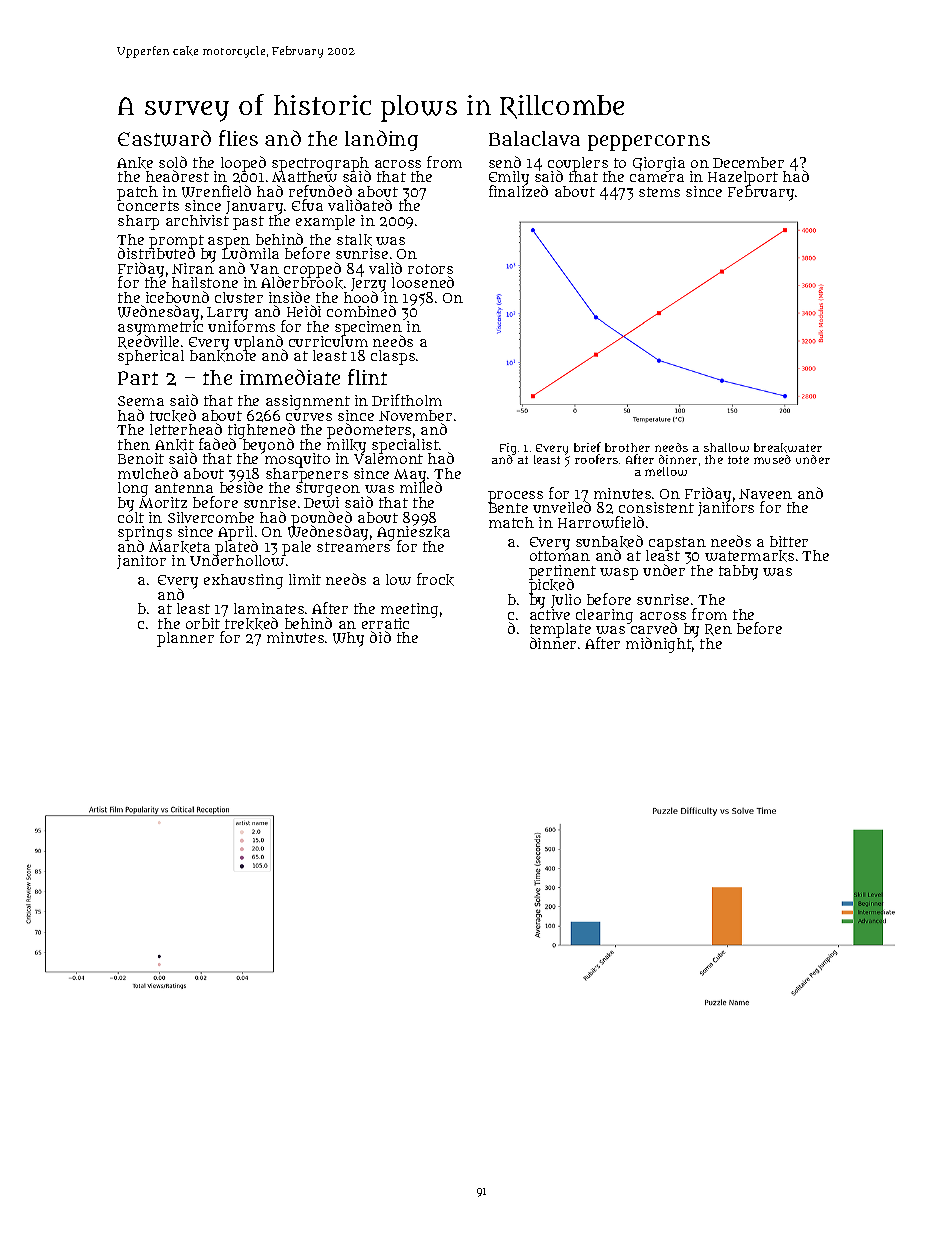  I want to click on spectrograph, so click(320, 164).
